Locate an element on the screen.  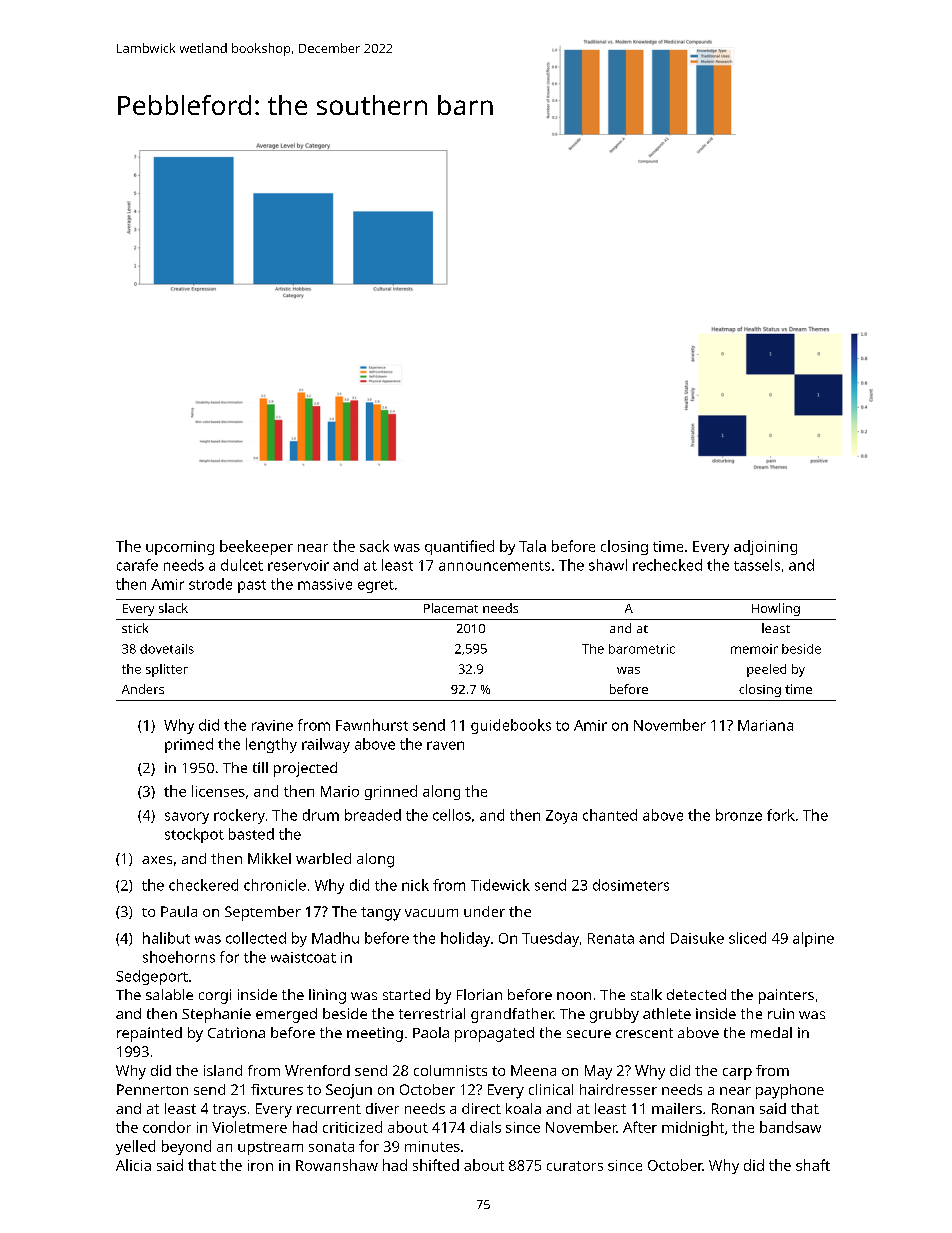
Pennerton is located at coordinates (152, 1089).
